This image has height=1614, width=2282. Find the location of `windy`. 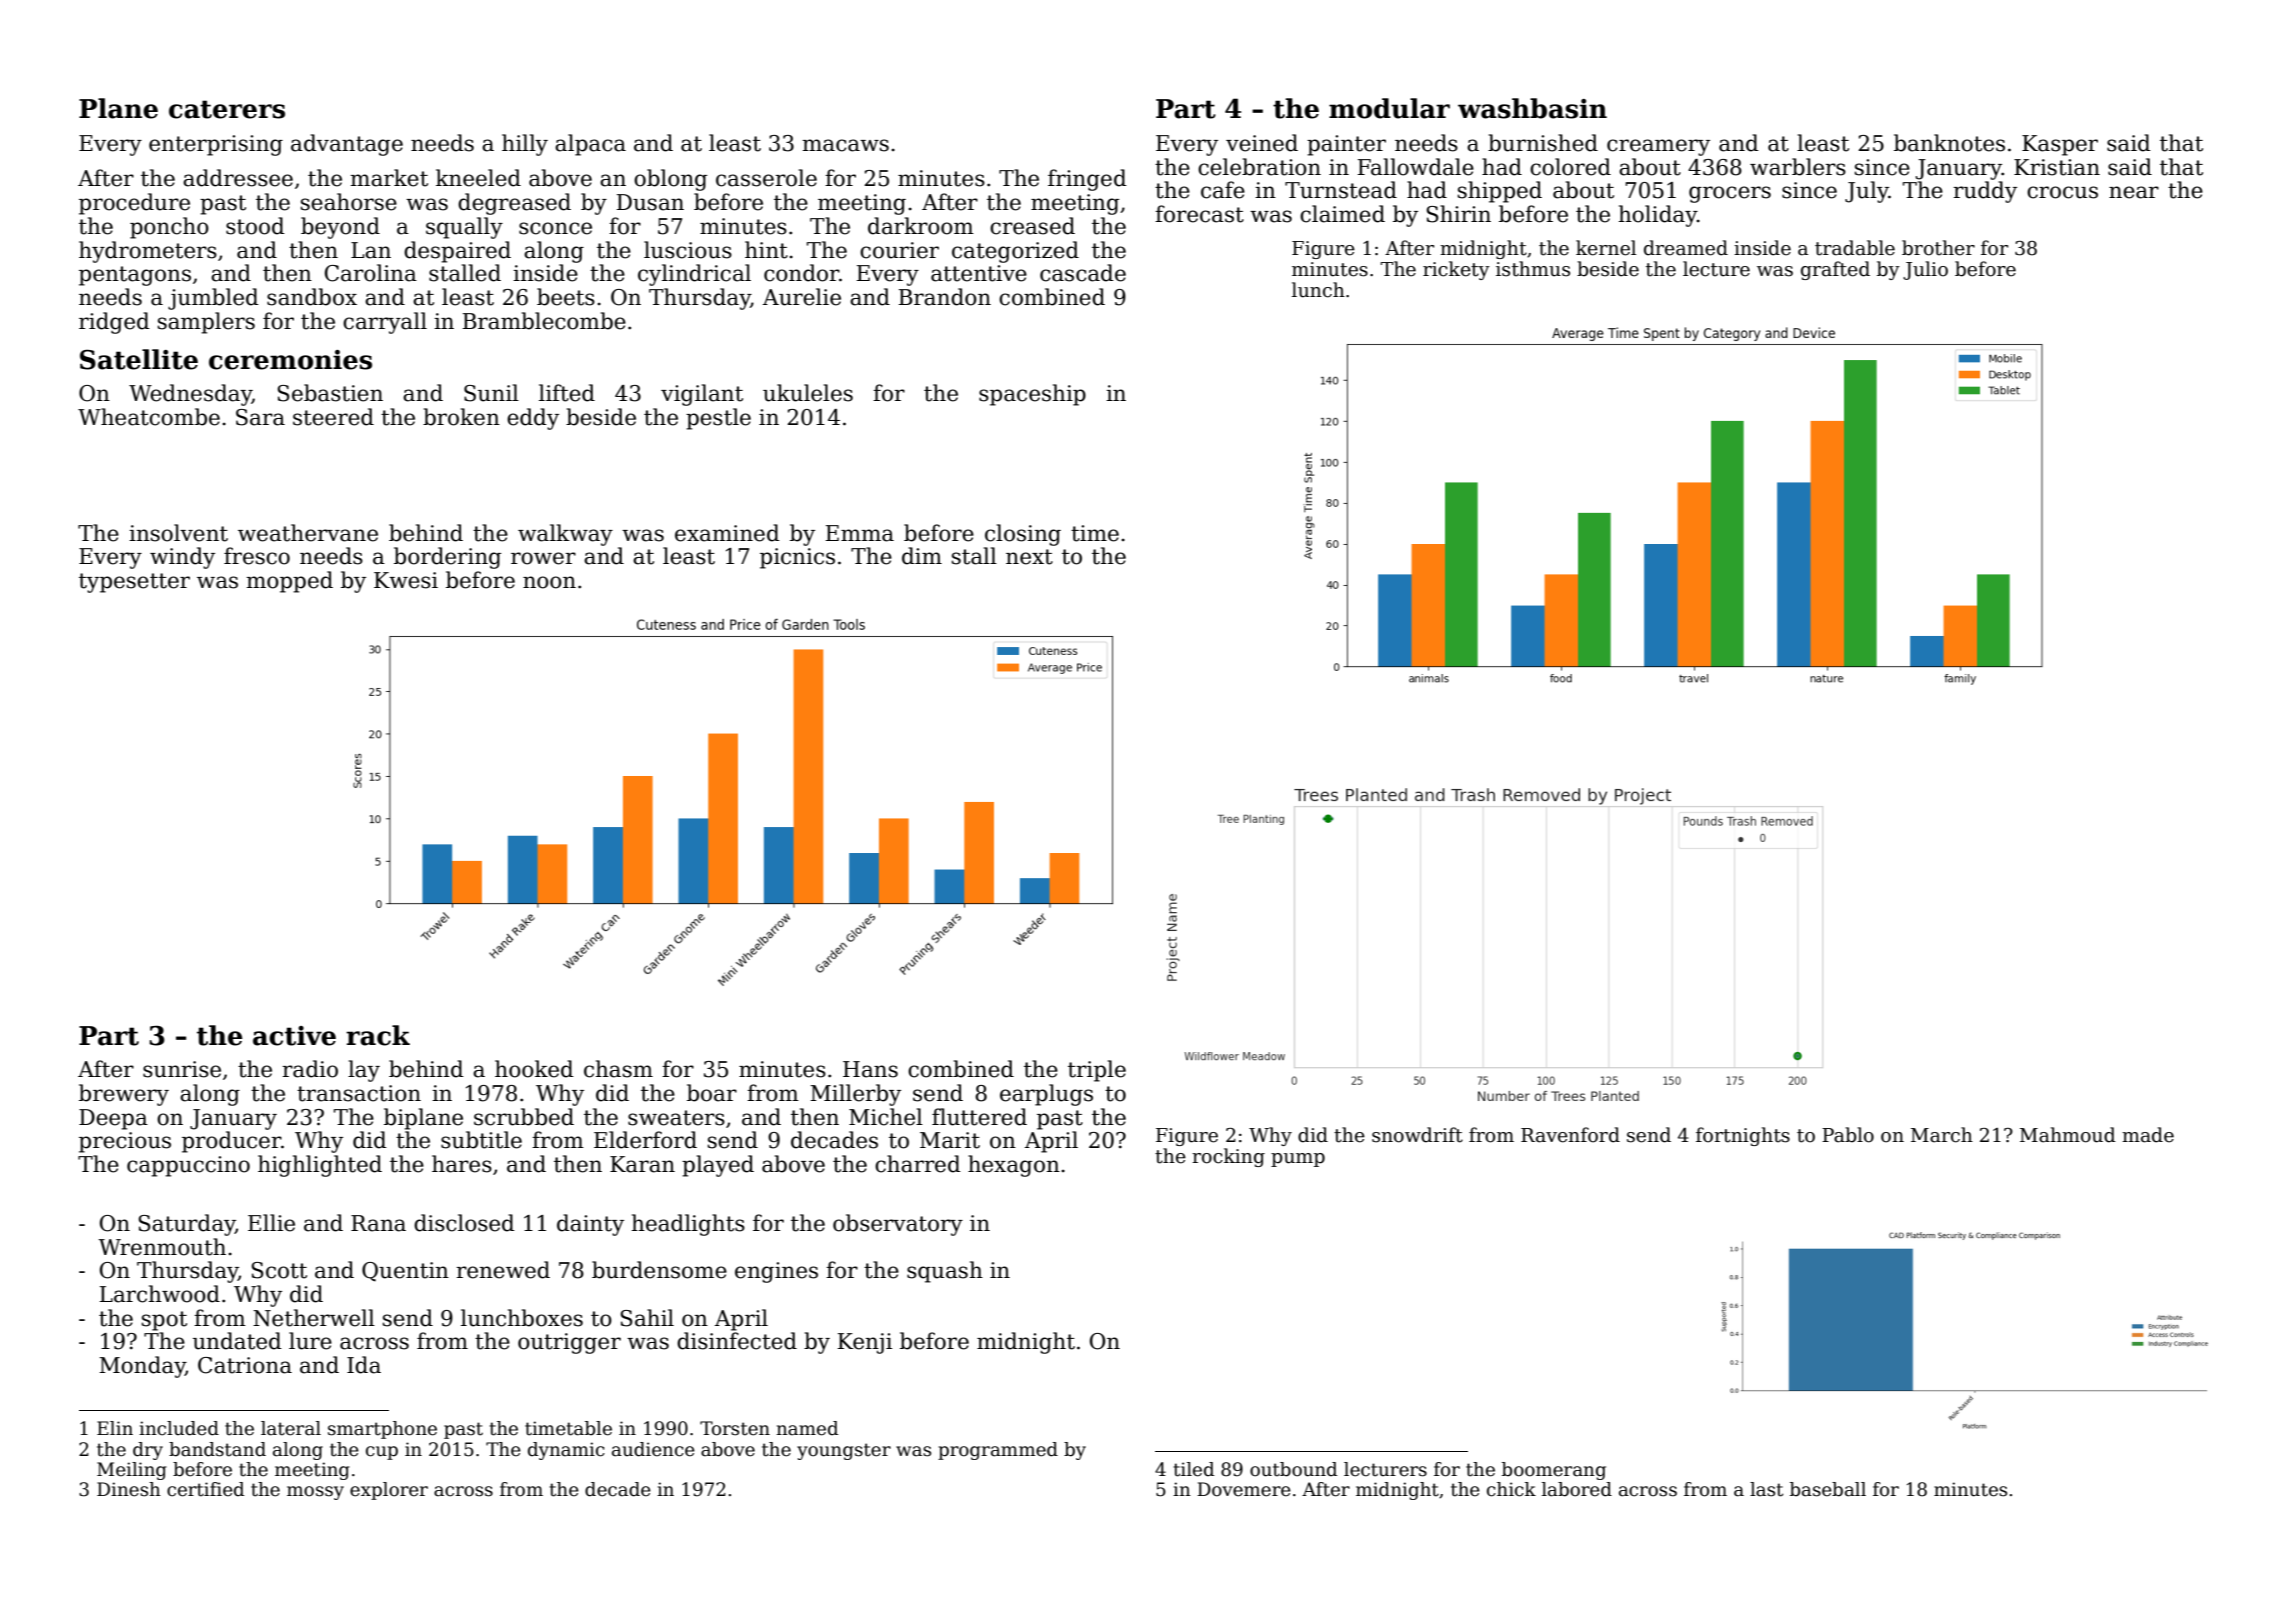

windy is located at coordinates (182, 558).
